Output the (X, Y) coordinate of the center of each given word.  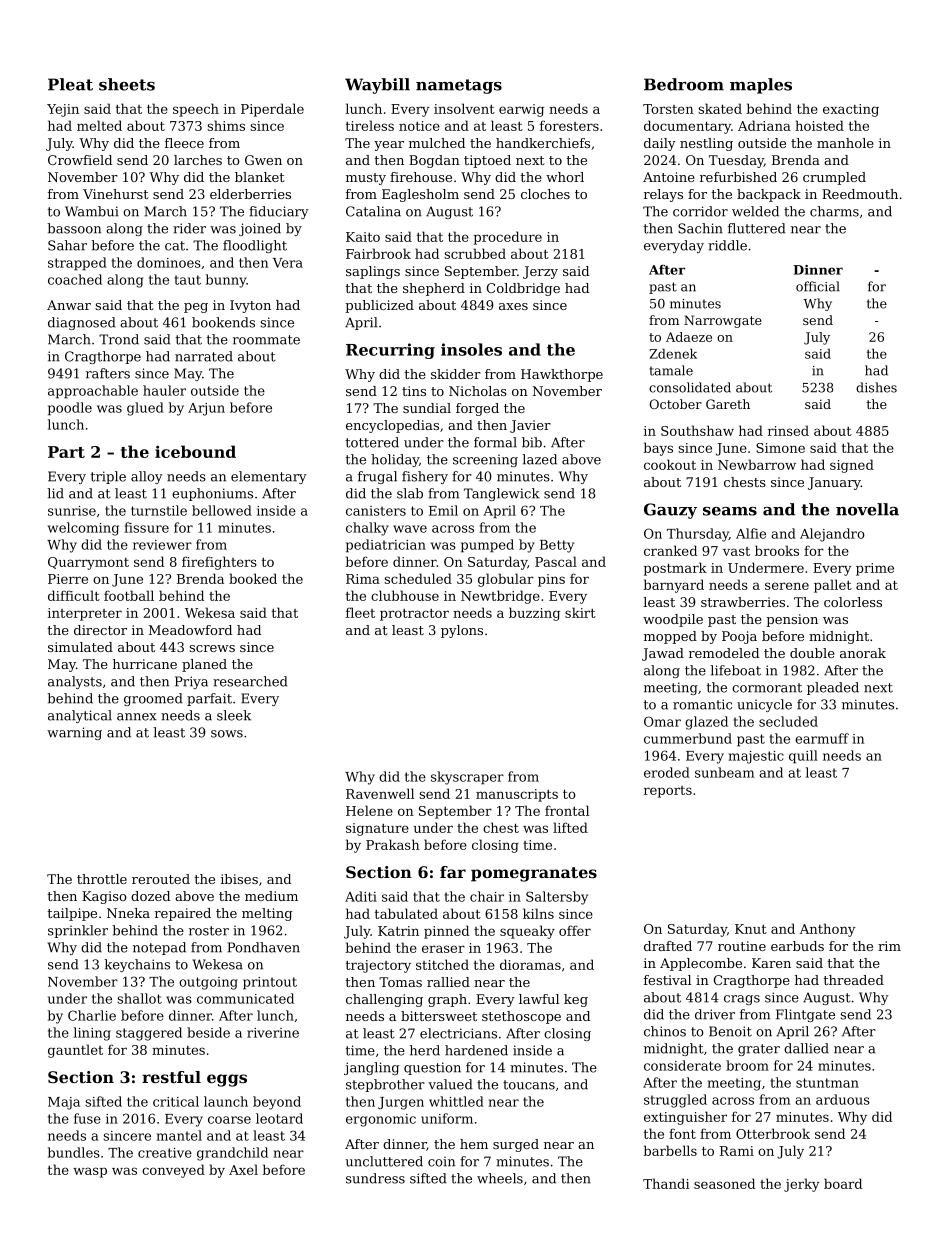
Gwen (263, 160)
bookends (223, 322)
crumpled (834, 178)
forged (477, 409)
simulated (80, 647)
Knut (751, 929)
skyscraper (467, 778)
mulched (437, 143)
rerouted (161, 879)
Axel (243, 1169)
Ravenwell (380, 793)
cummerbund (688, 738)
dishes (876, 387)
